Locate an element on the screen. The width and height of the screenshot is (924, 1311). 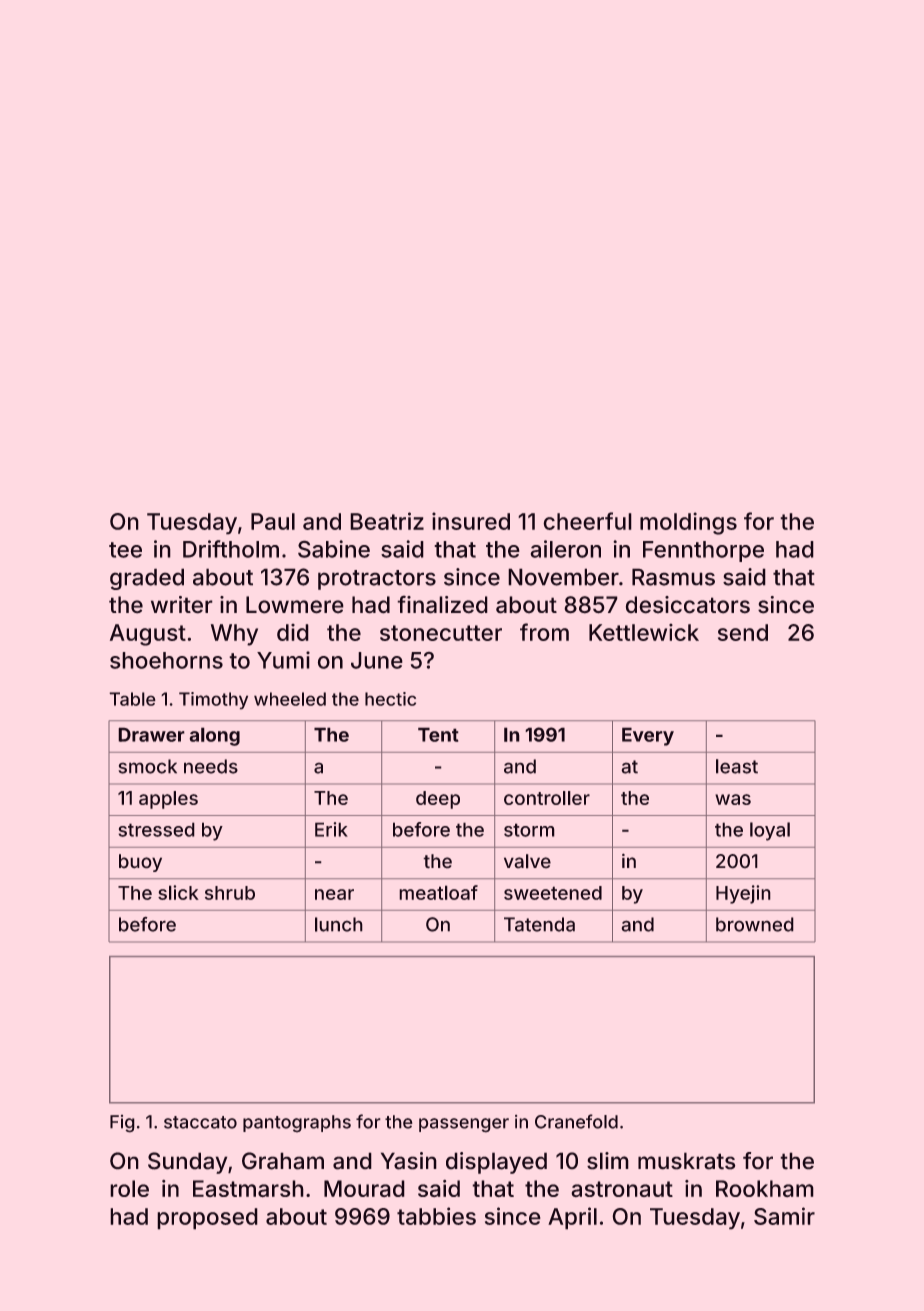
graded is located at coordinates (147, 579).
